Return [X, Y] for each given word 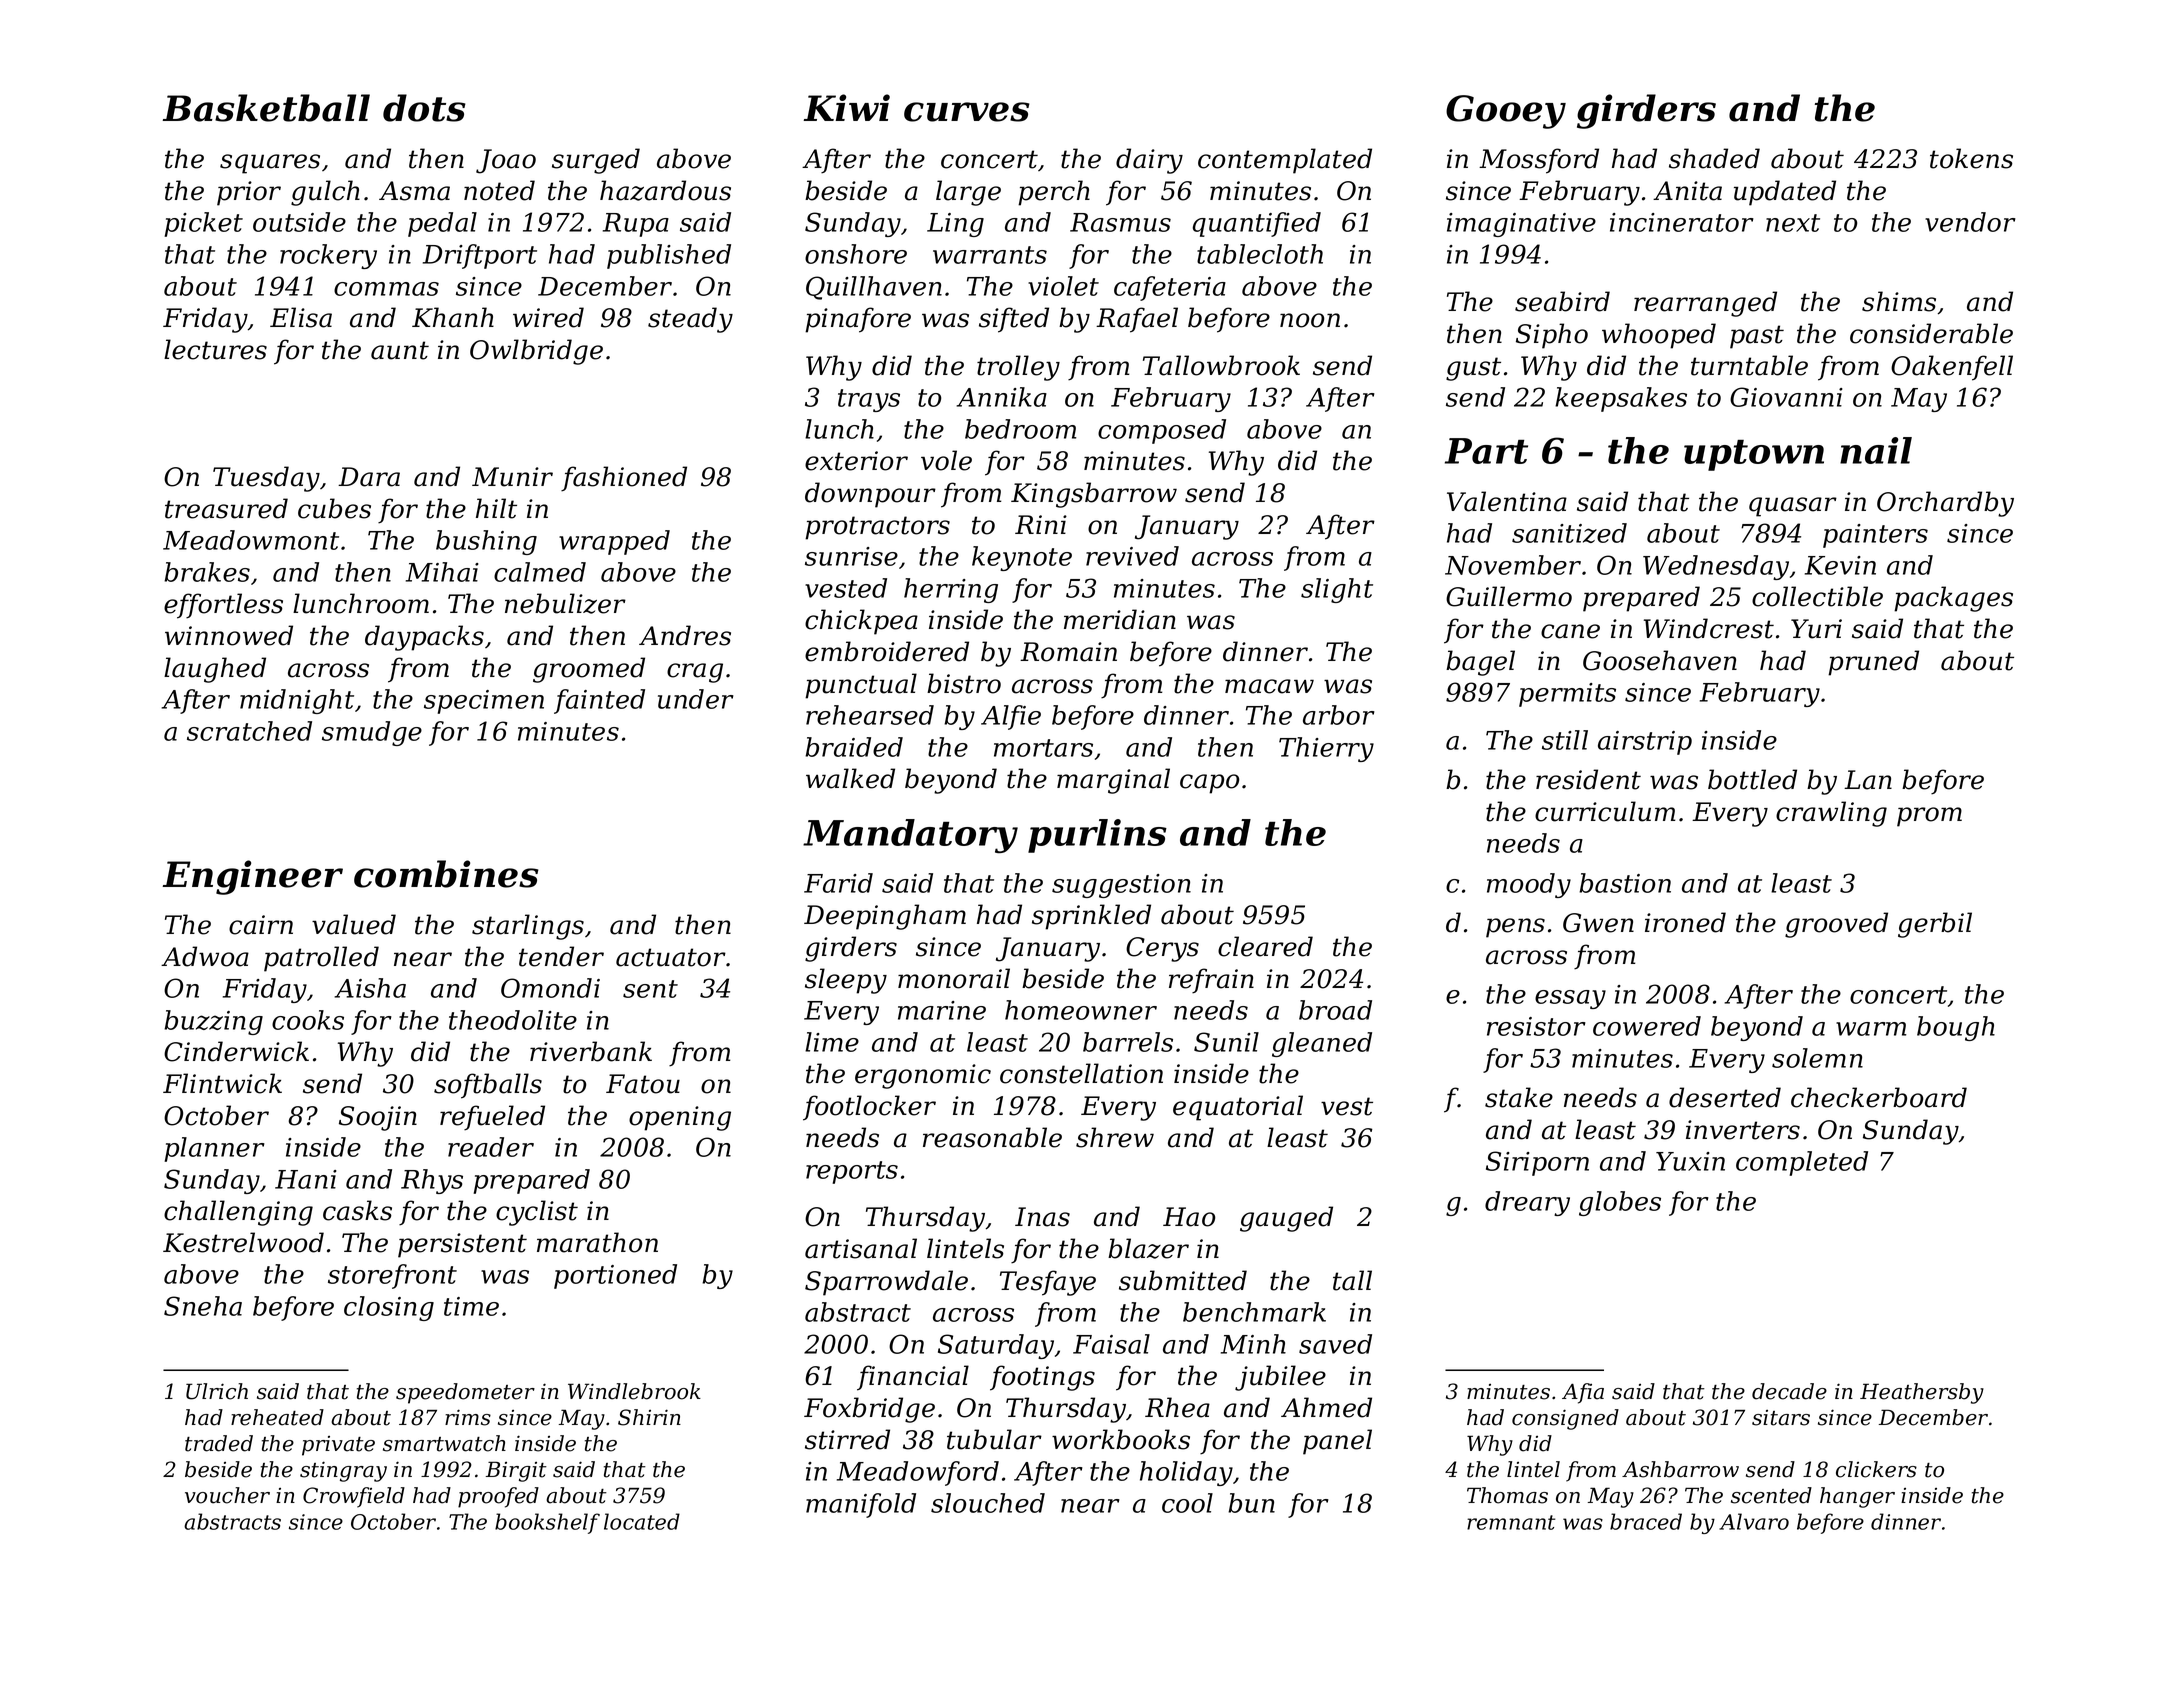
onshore [856, 254]
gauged [1286, 1219]
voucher [227, 1495]
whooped [1659, 336]
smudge [372, 733]
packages [1953, 599]
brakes [207, 572]
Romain [1068, 652]
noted [499, 190]
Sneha [203, 1306]
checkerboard [1879, 1097]
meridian [1120, 619]
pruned [1873, 663]
